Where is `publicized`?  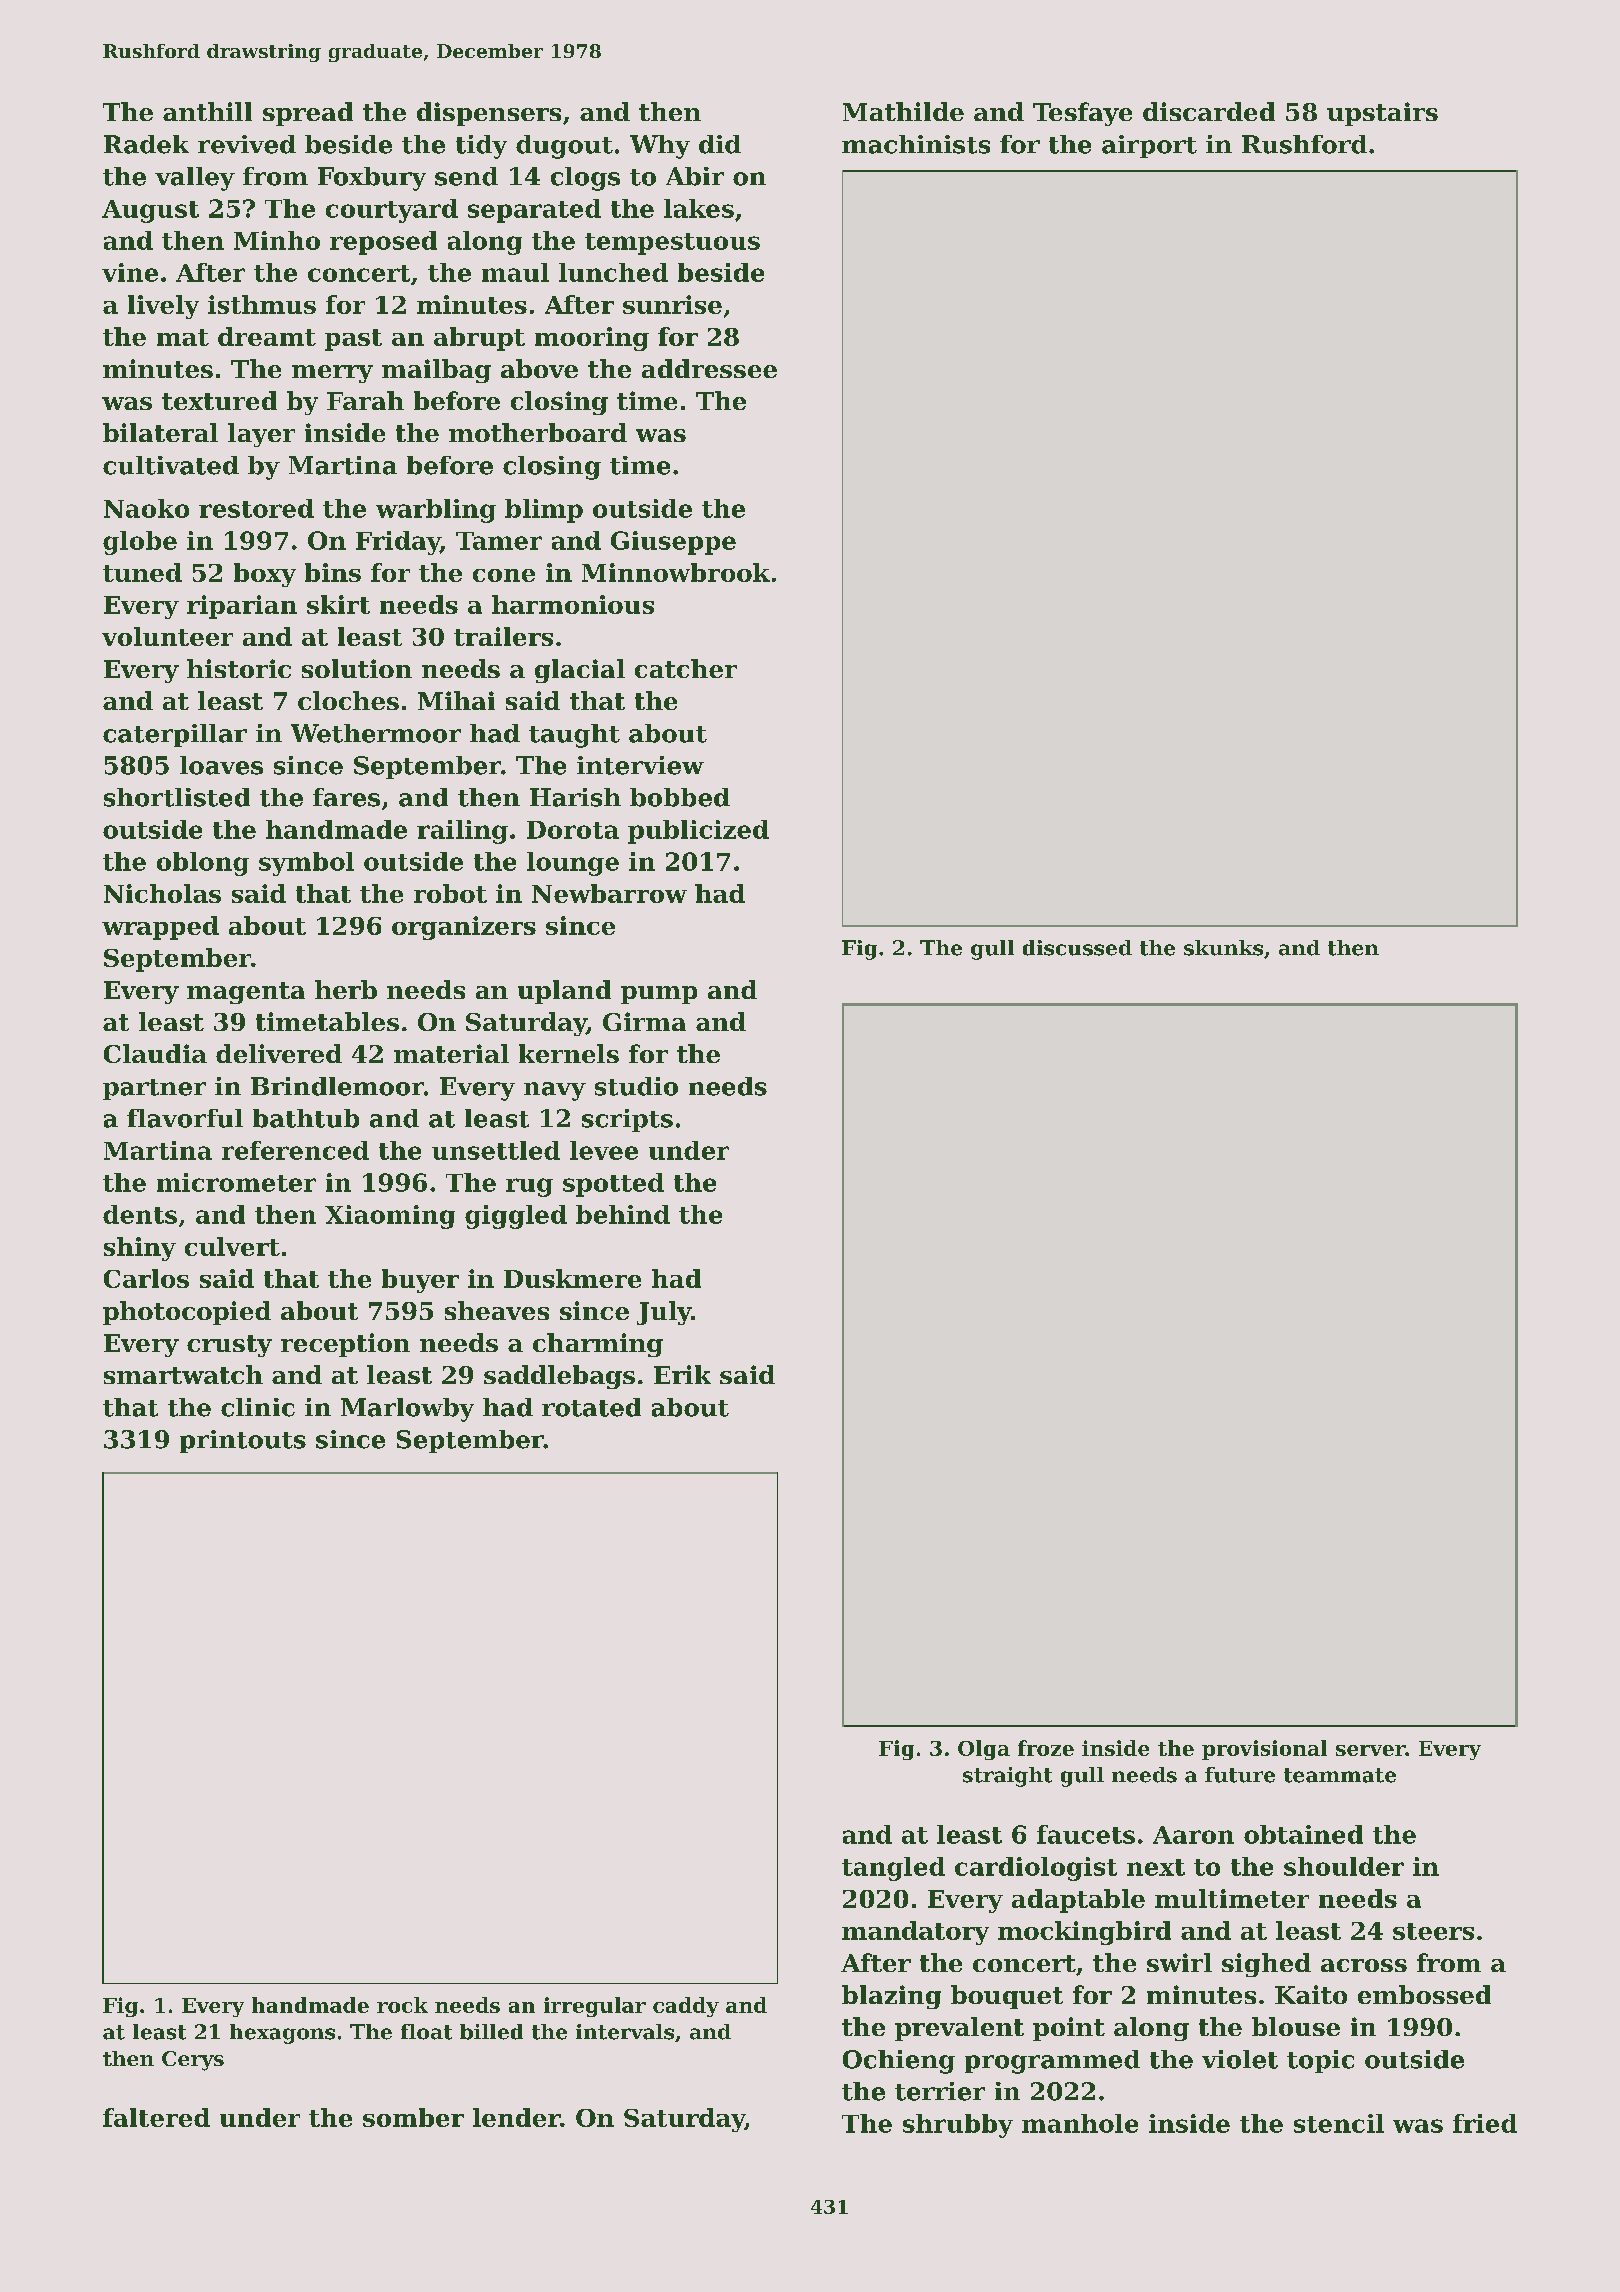 publicized is located at coordinates (698, 832).
